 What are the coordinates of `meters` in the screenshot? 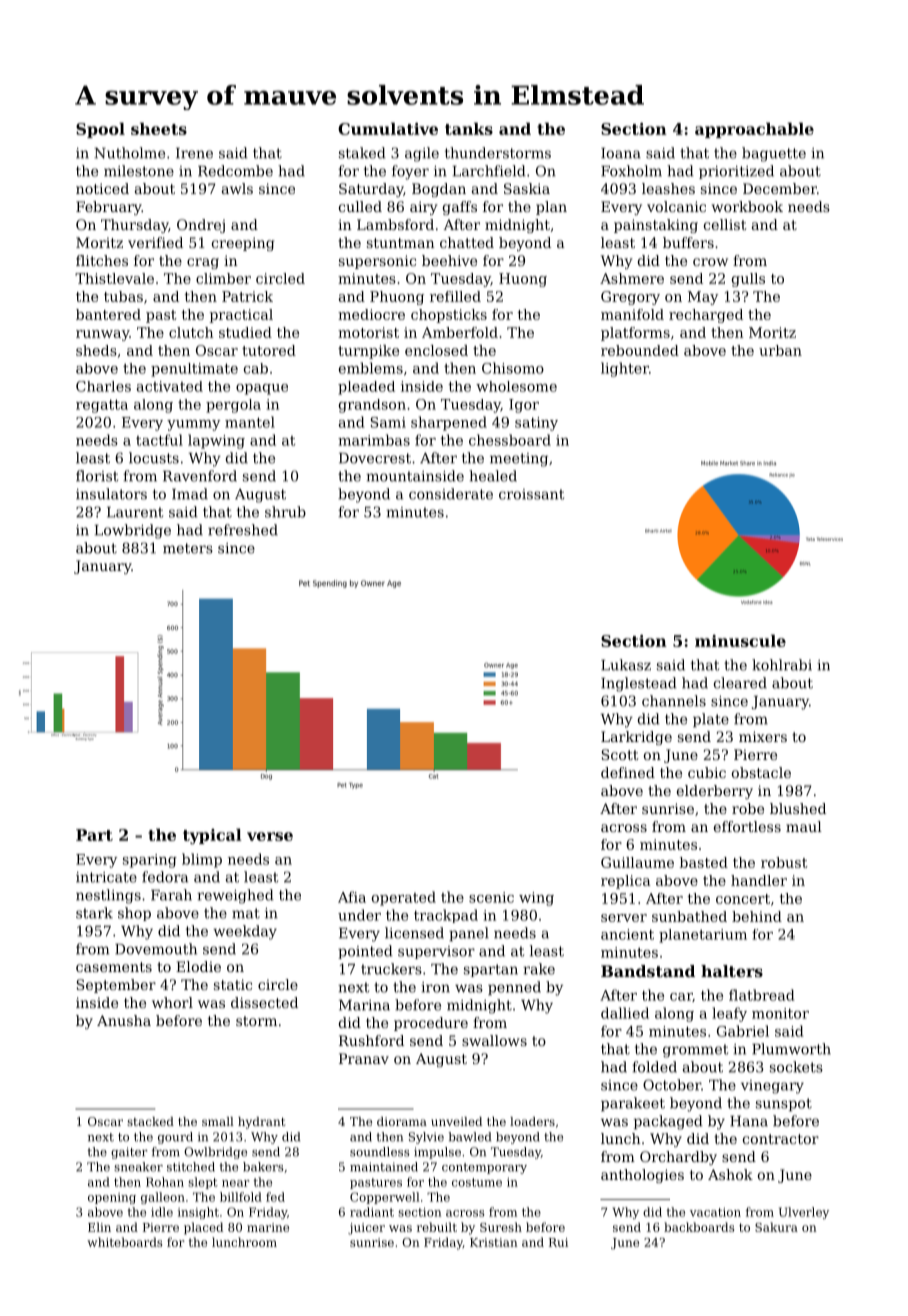 It's located at (188, 548).
